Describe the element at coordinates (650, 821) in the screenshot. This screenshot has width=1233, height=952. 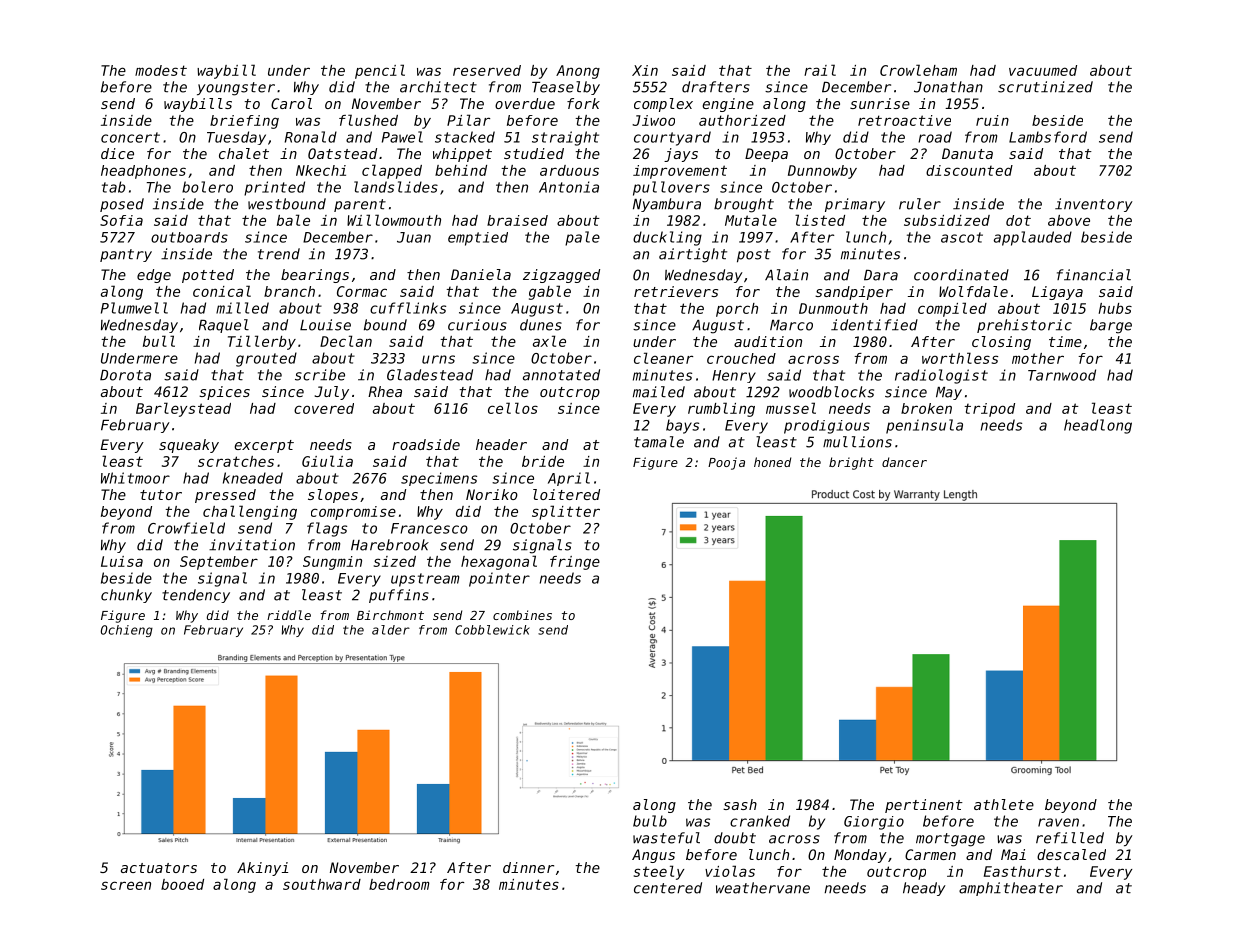
I see `bulb` at that location.
